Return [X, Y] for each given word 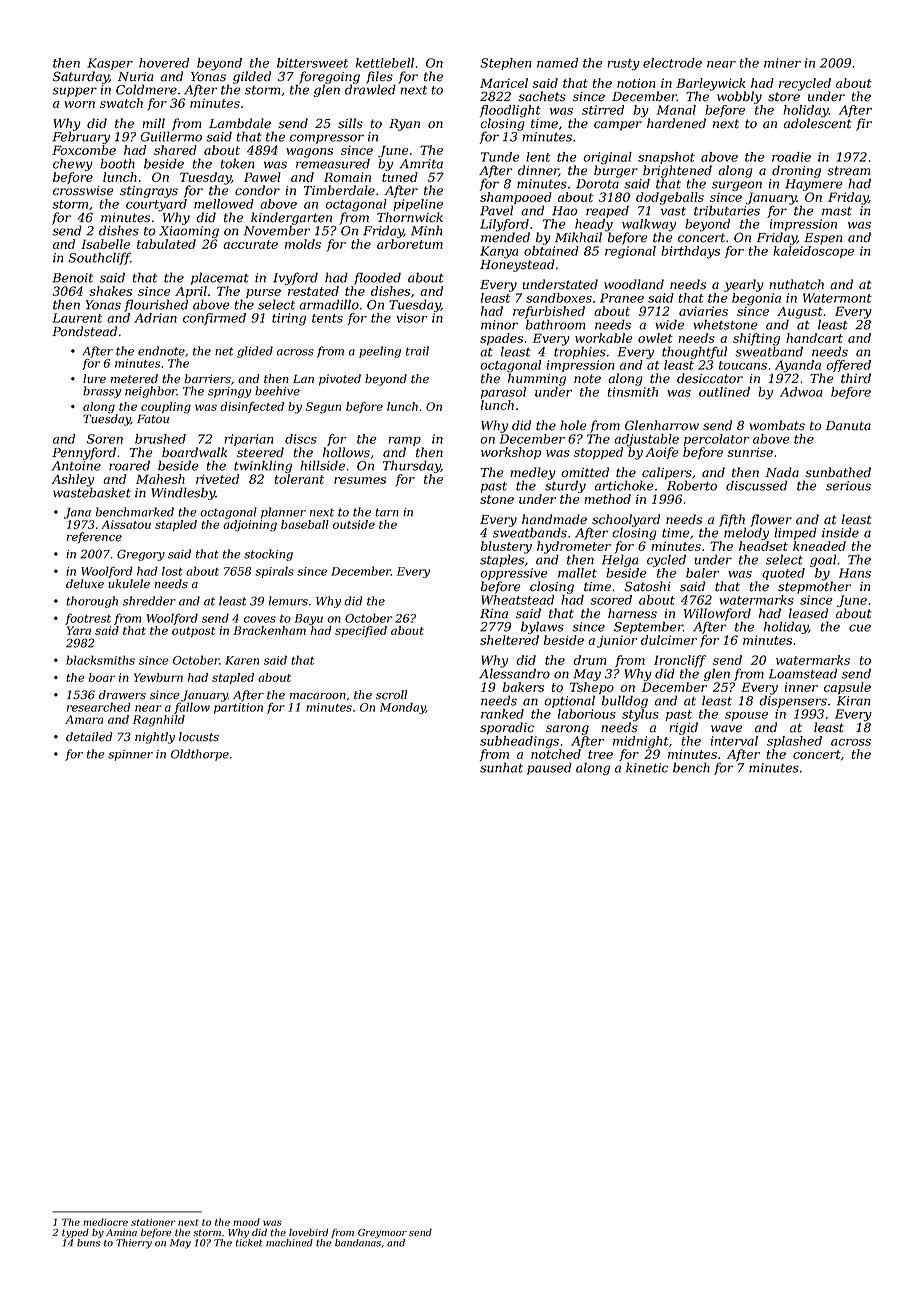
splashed [794, 742]
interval [734, 741]
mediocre [105, 1222]
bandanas [358, 1243]
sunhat [501, 767]
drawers [122, 695]
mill [153, 123]
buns [88, 1243]
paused [549, 768]
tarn [387, 512]
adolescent [818, 123]
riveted [217, 479]
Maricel [504, 83]
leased [808, 613]
